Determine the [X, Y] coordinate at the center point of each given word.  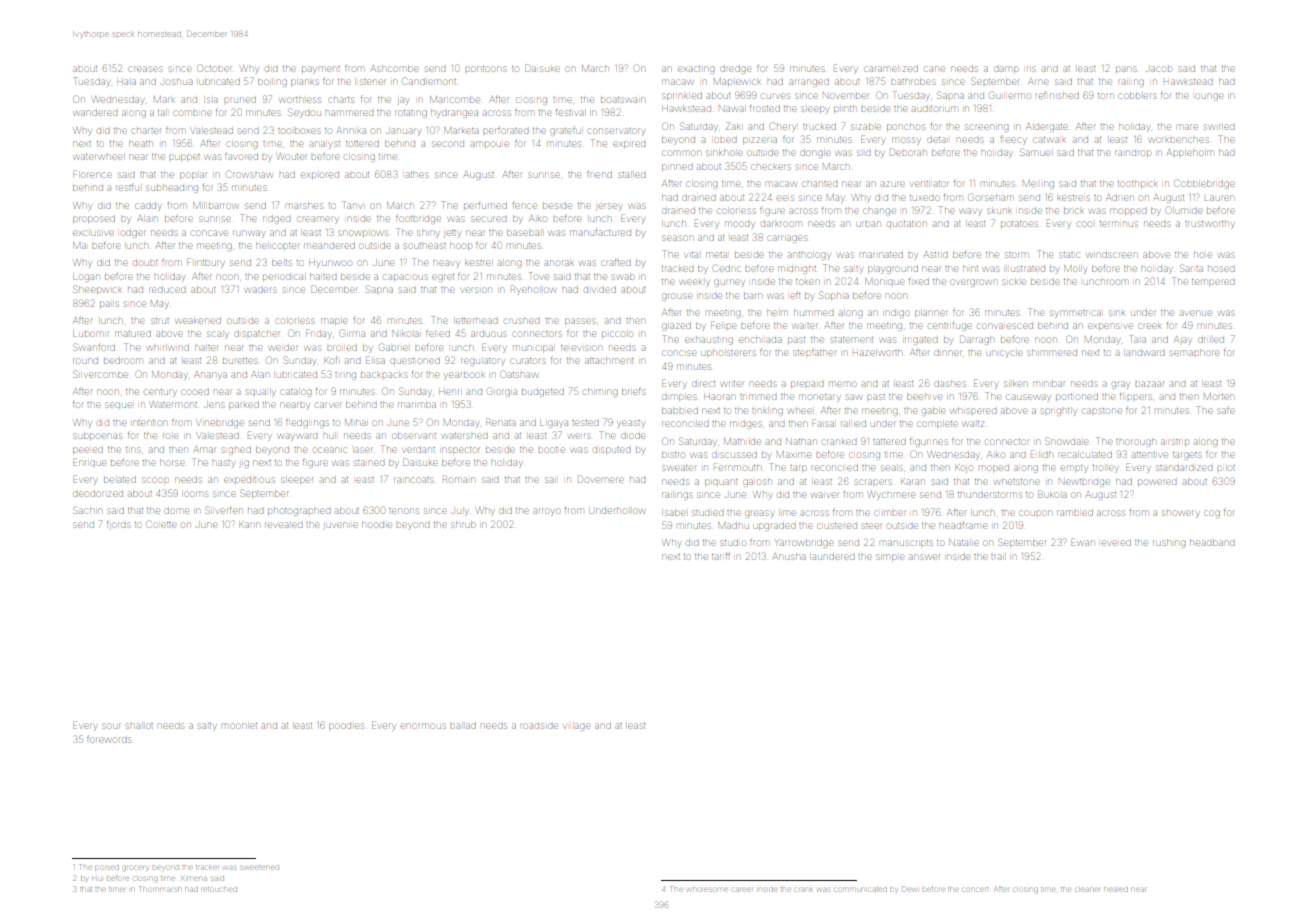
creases [145, 69]
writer [732, 384]
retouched [219, 889]
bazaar [1149, 384]
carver [328, 405]
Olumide [1184, 210]
